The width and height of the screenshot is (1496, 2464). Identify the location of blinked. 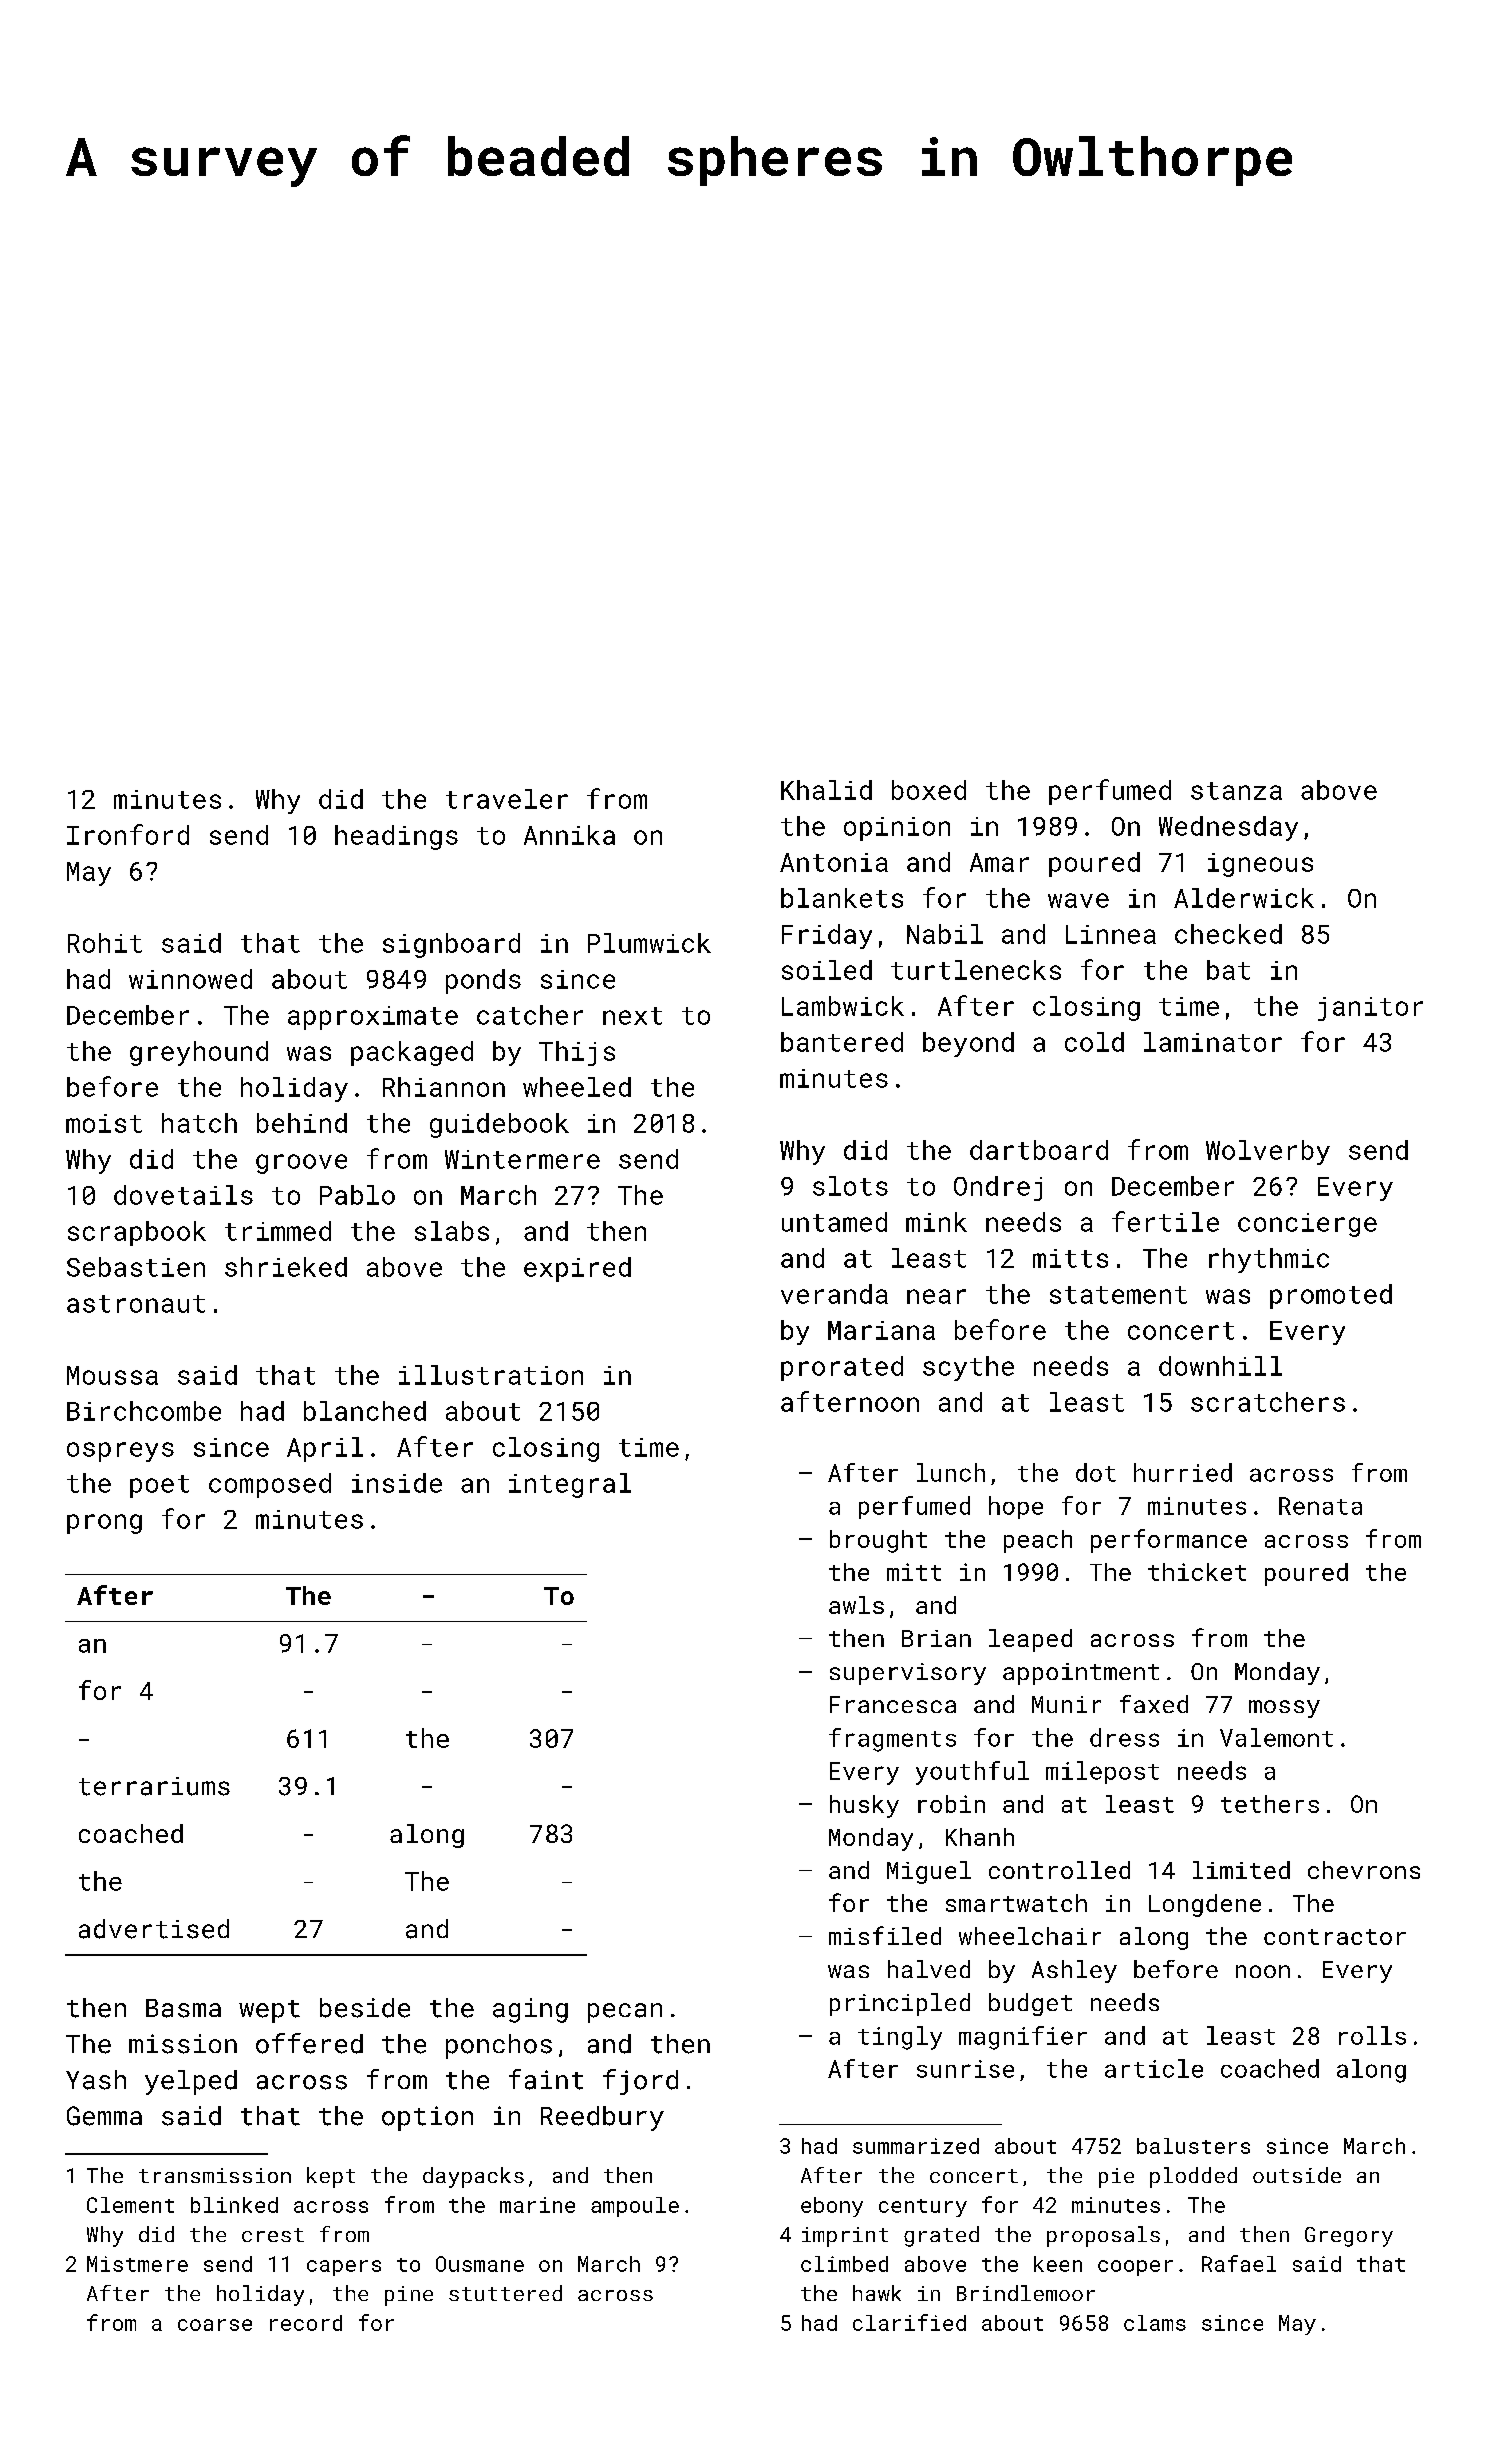
(234, 2205).
